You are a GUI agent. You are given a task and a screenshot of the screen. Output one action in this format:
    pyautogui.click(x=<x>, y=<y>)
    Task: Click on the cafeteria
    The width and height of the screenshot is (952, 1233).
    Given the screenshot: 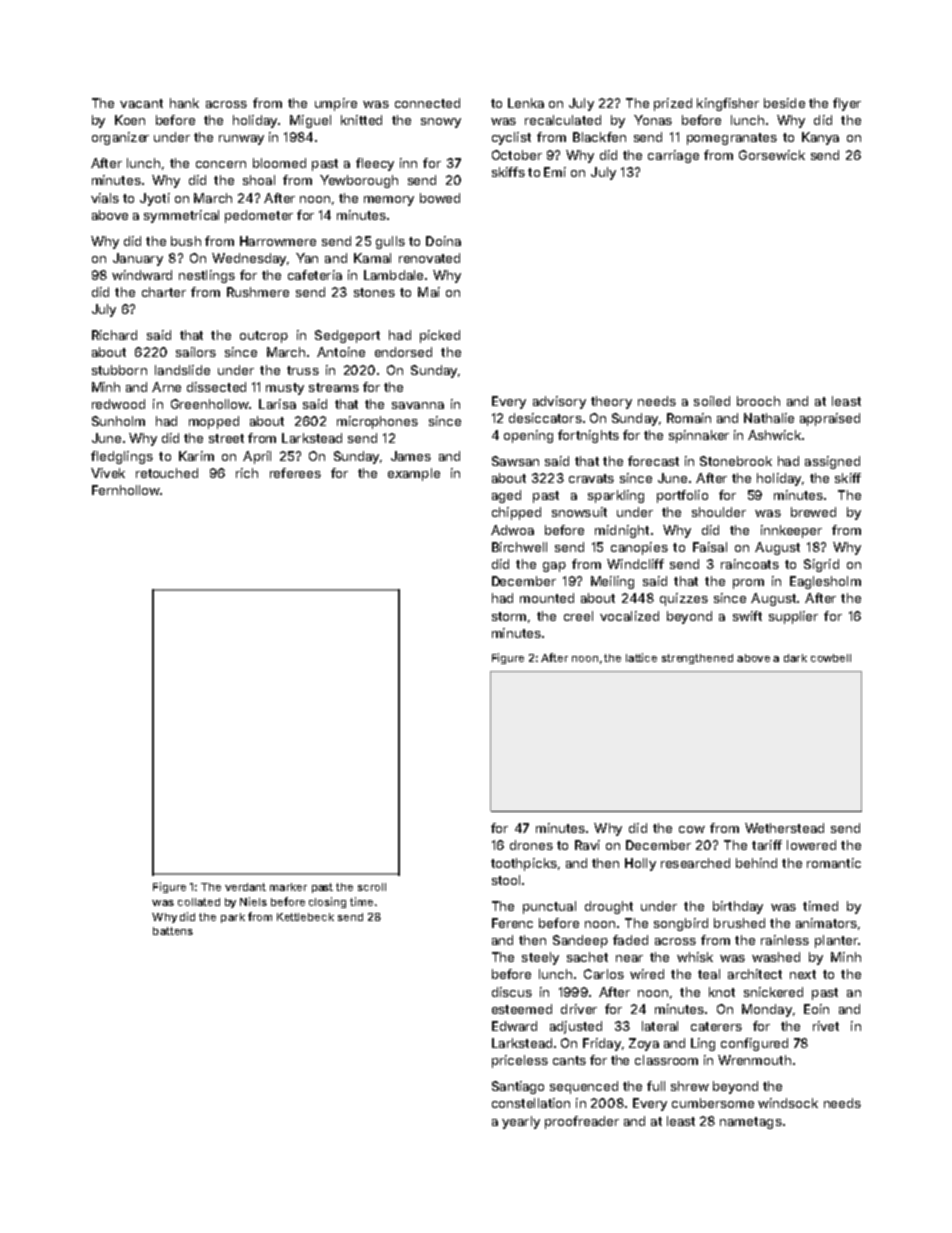 What is the action you would take?
    pyautogui.click(x=315, y=275)
